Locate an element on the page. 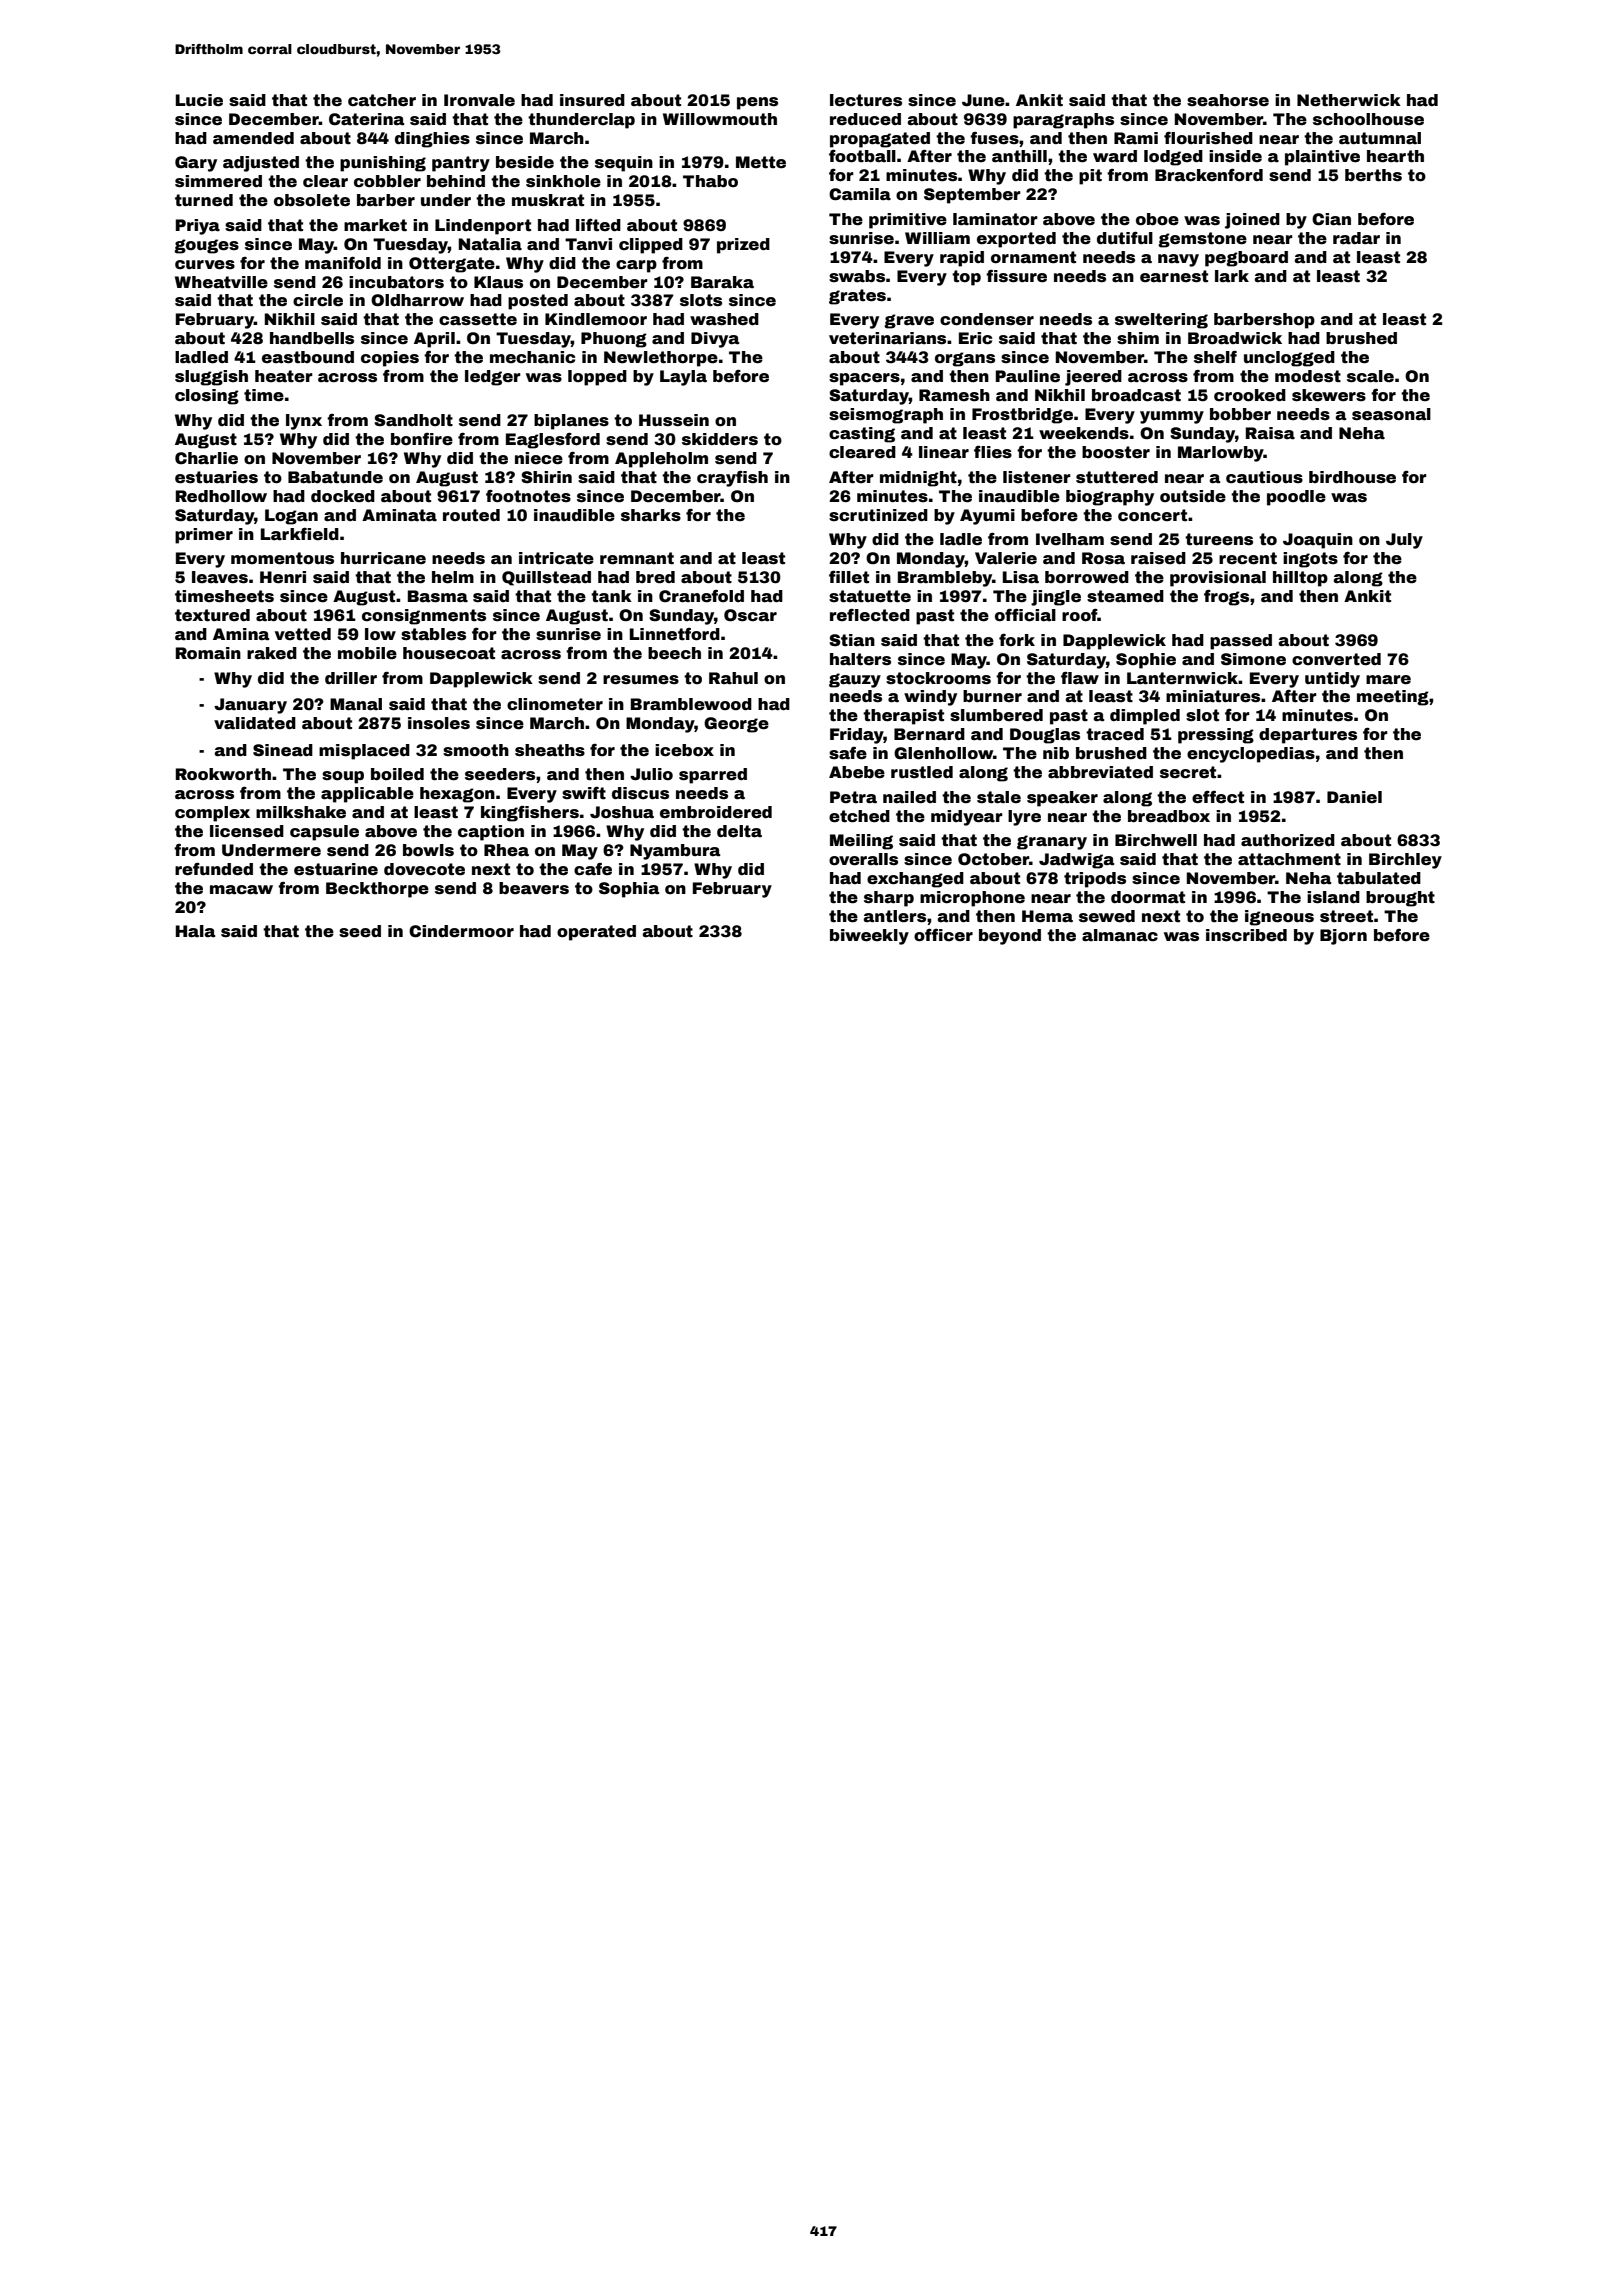 The height and width of the document is (2292, 1620). Cindermoor is located at coordinates (461, 931).
